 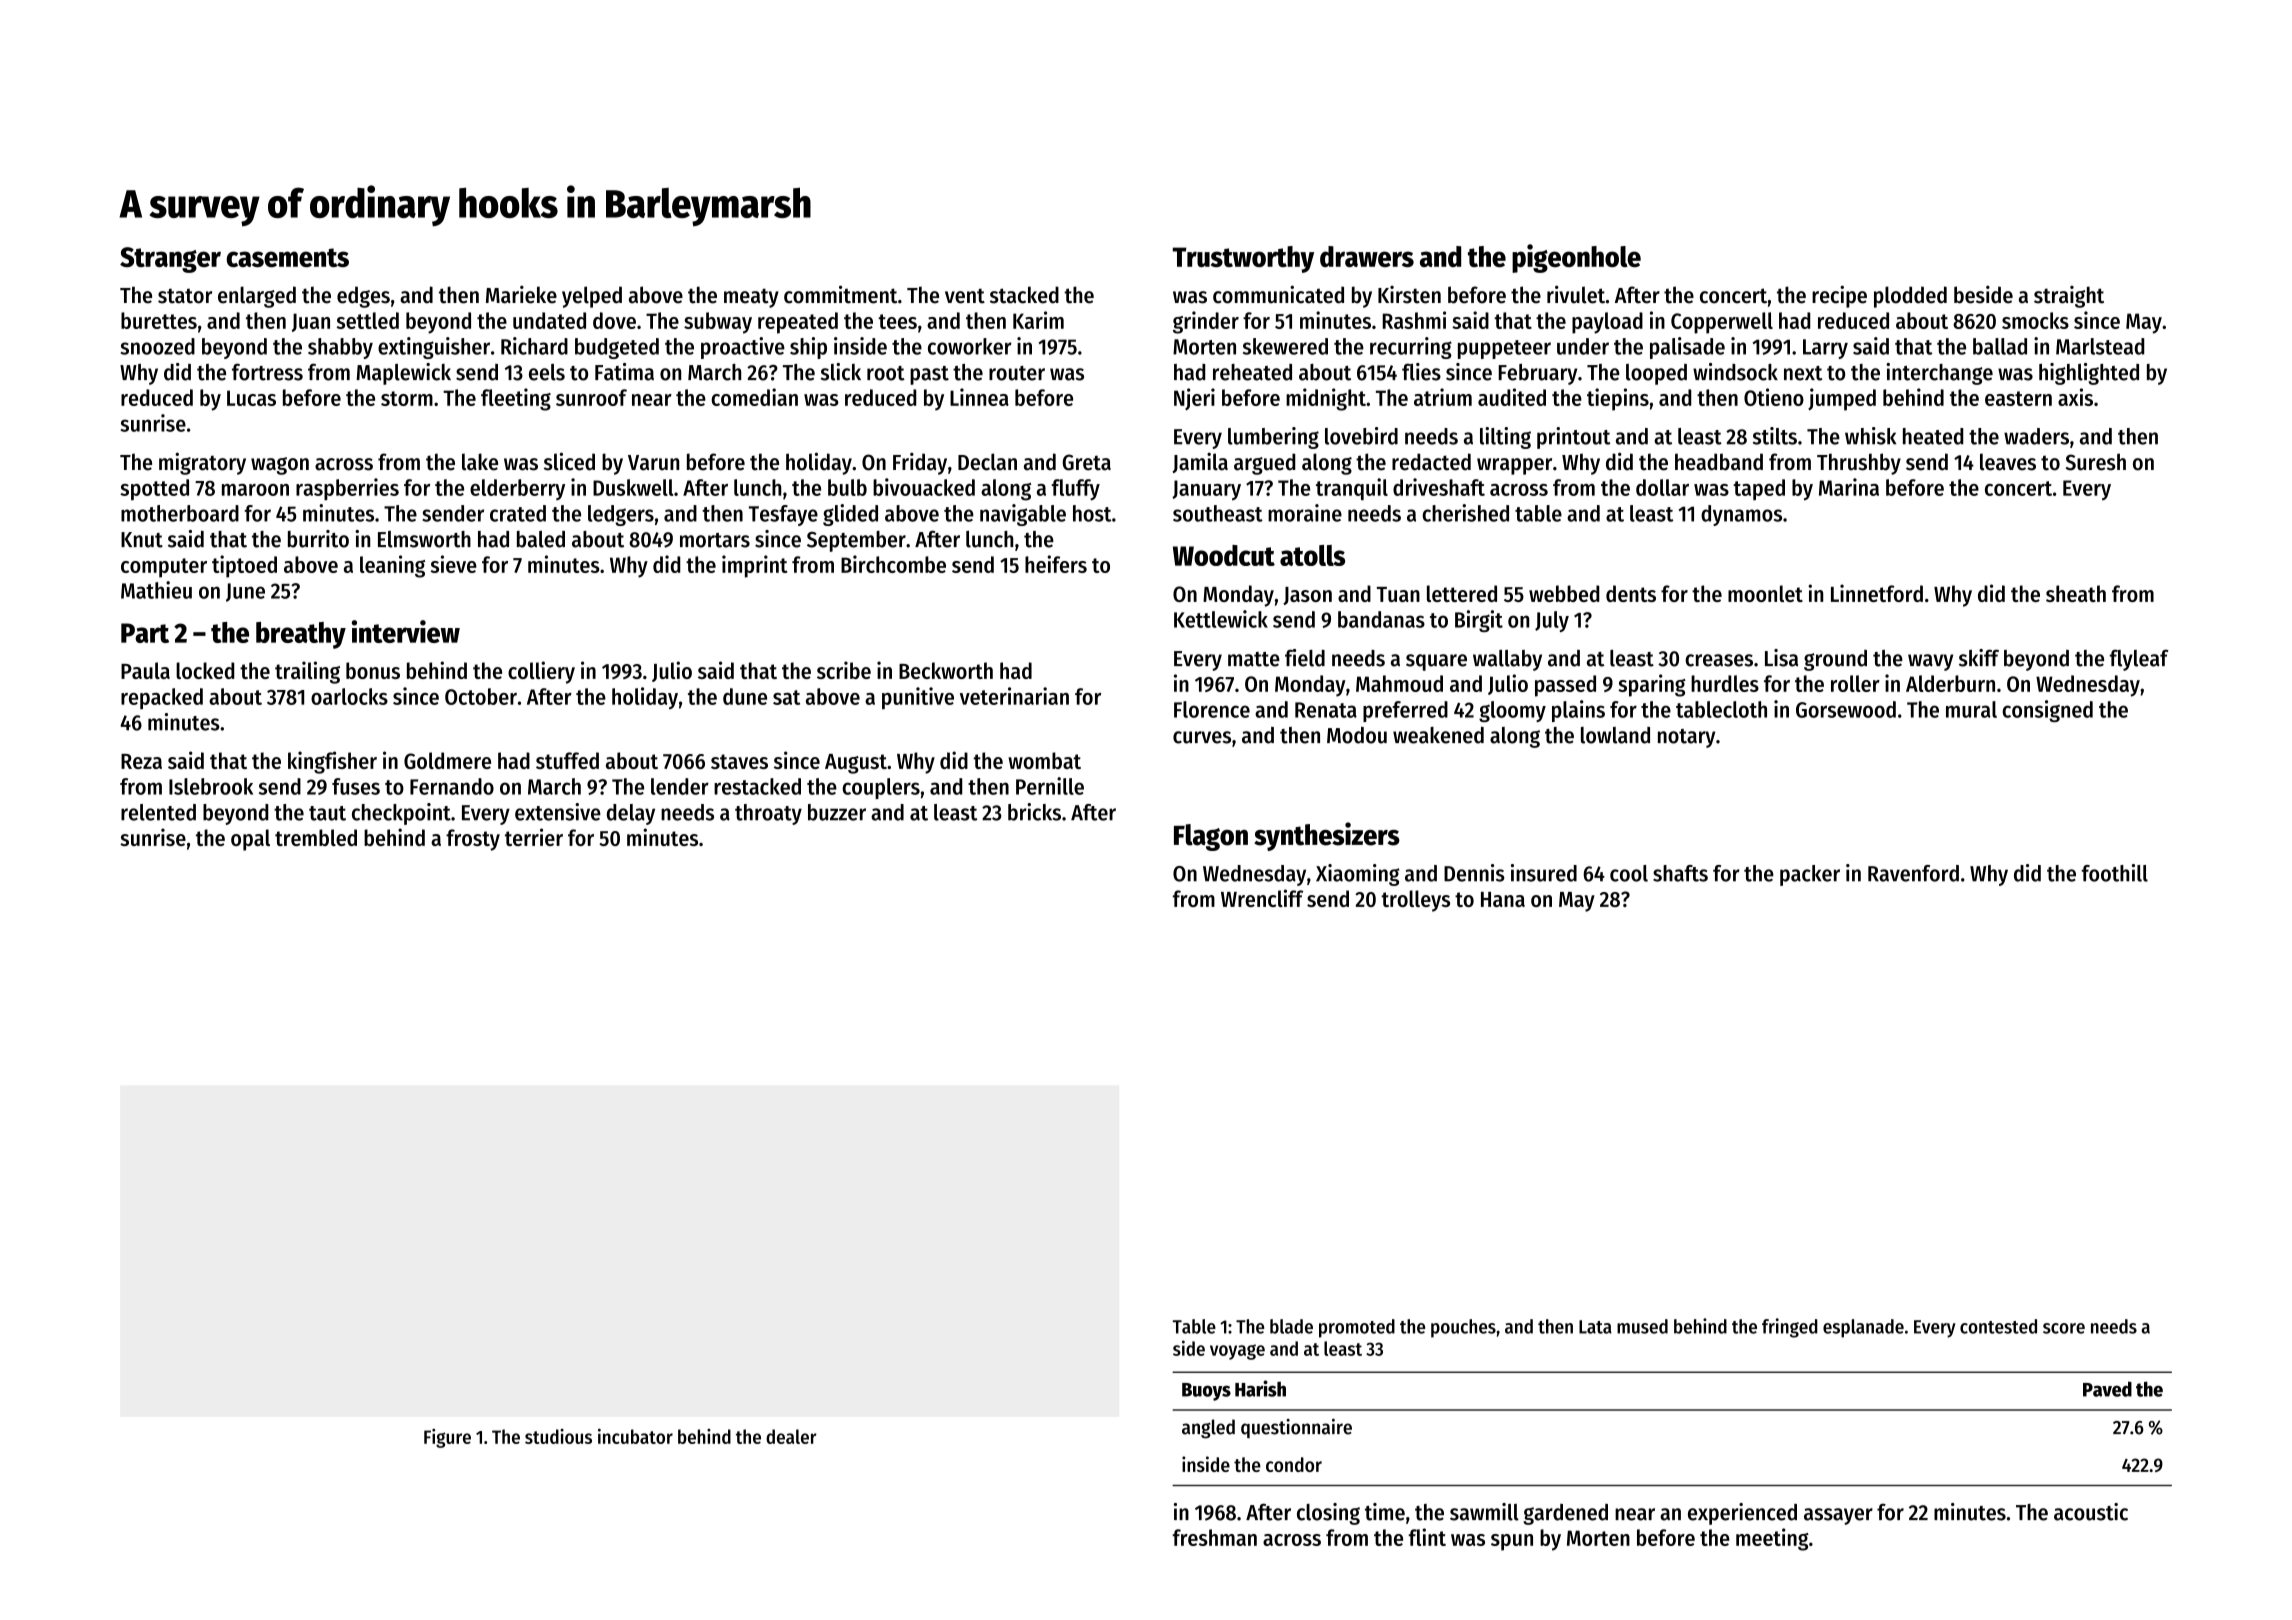 I want to click on experienced, so click(x=1742, y=1514).
